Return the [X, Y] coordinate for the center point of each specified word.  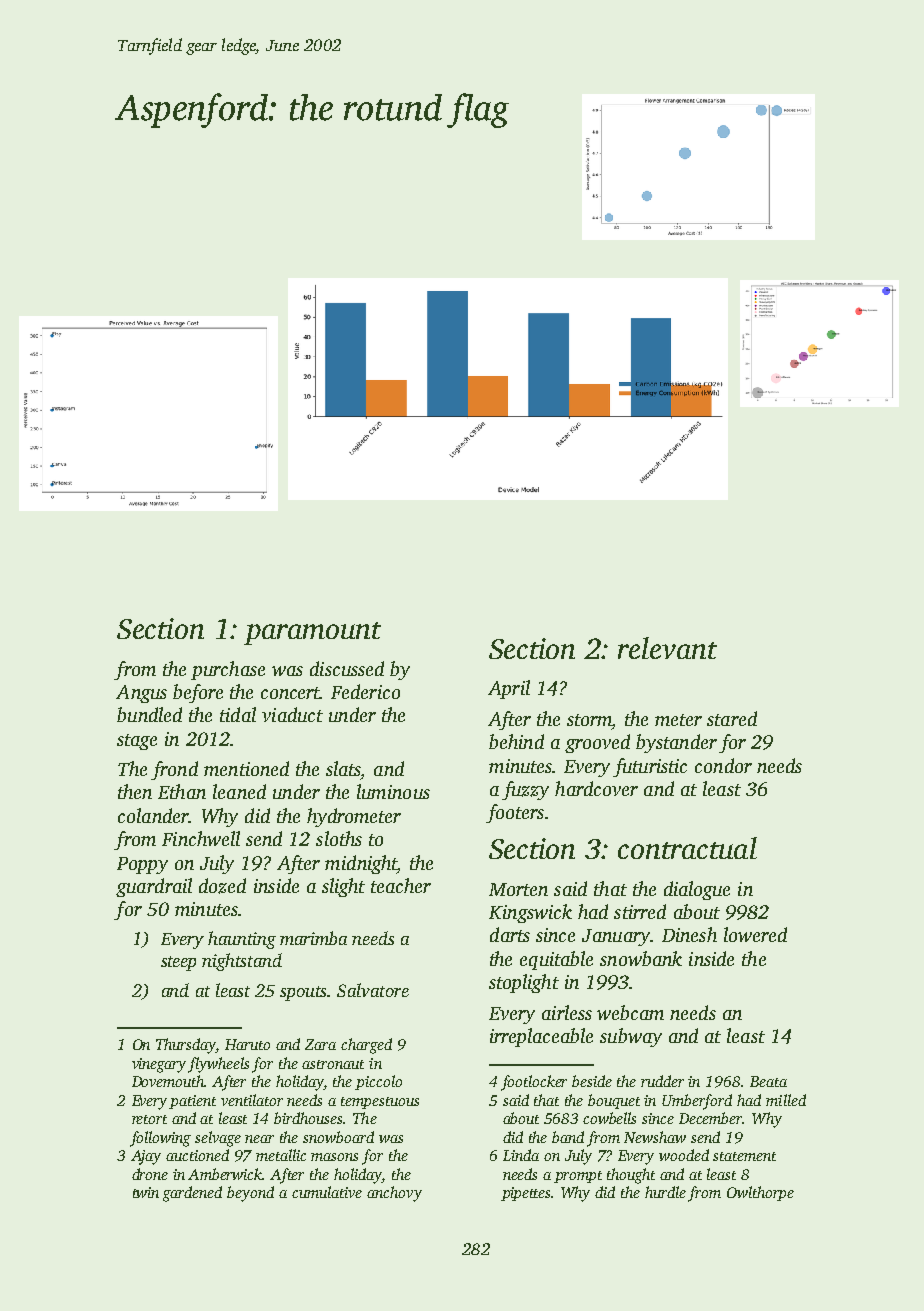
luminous [393, 791]
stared [732, 718]
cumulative [327, 1192]
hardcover [596, 788]
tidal [238, 714]
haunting [242, 940]
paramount [312, 633]
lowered [755, 934]
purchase [228, 670]
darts [510, 934]
